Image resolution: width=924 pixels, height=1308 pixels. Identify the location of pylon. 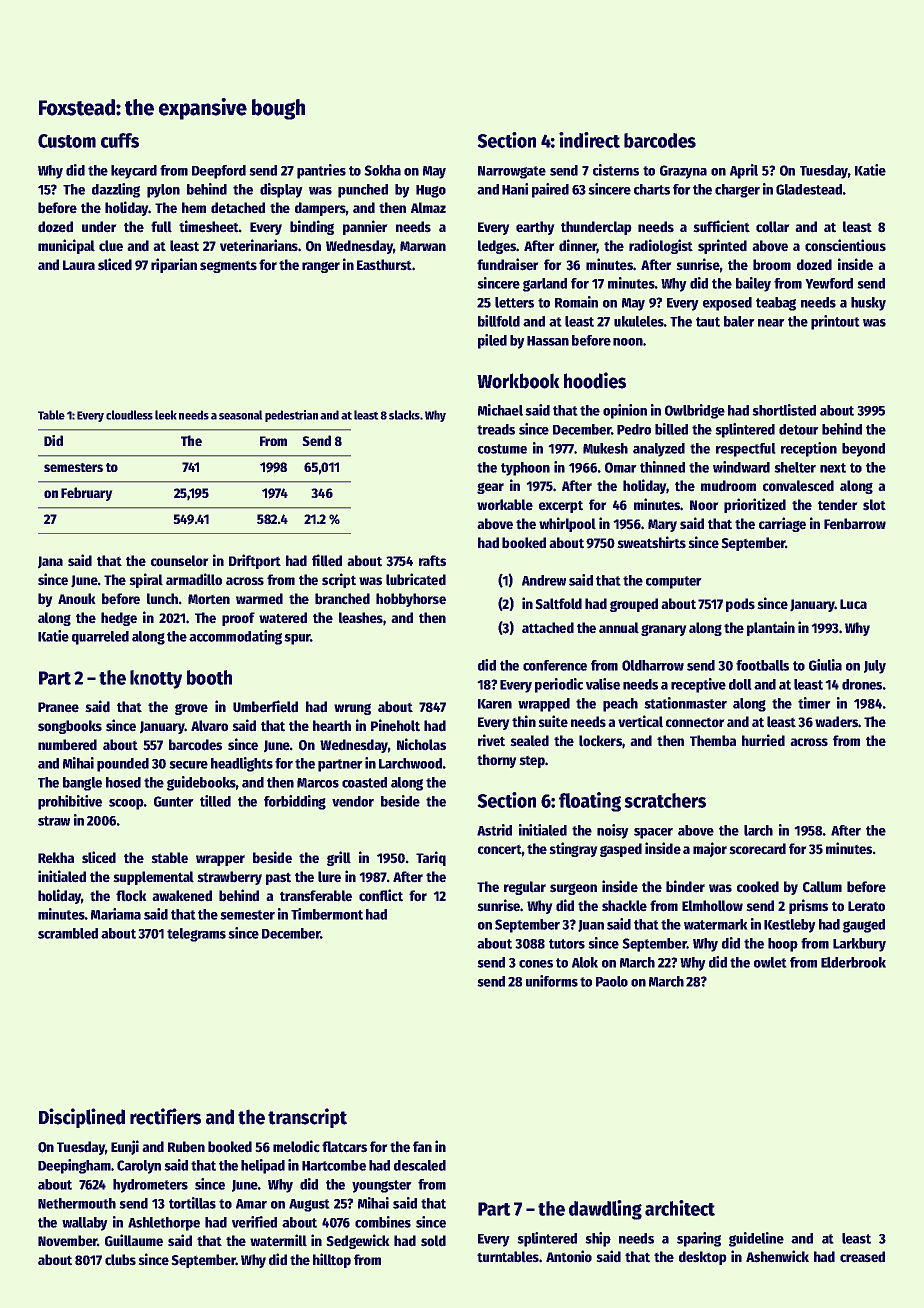
(163, 191).
